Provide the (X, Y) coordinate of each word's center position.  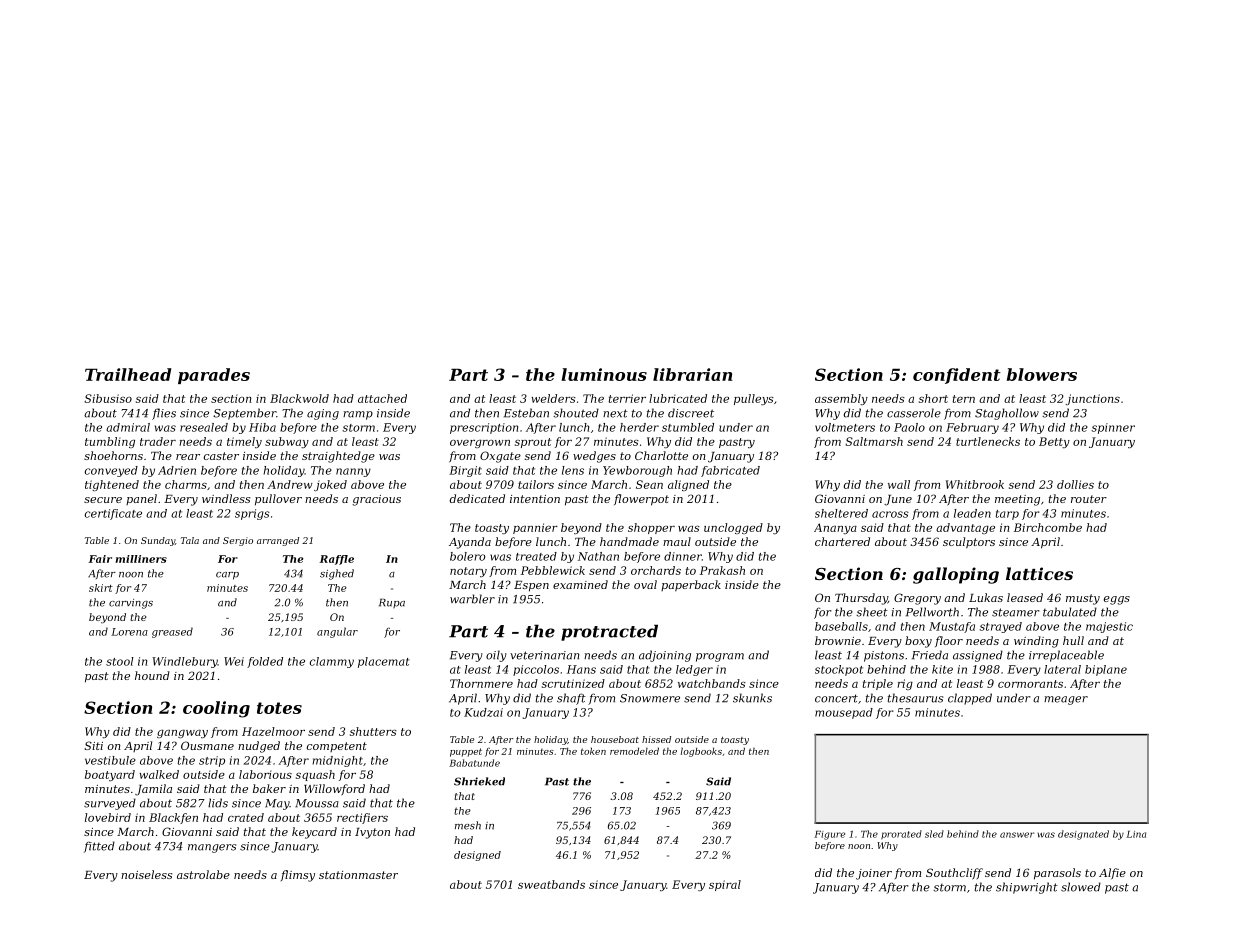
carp (227, 576)
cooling (216, 709)
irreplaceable (1066, 656)
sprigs (252, 514)
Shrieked (479, 781)
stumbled (688, 427)
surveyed (110, 804)
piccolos (536, 670)
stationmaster (358, 875)
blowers (1042, 374)
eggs (1117, 600)
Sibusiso (108, 398)
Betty (1054, 442)
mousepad (844, 713)
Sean (649, 484)
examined (580, 584)
